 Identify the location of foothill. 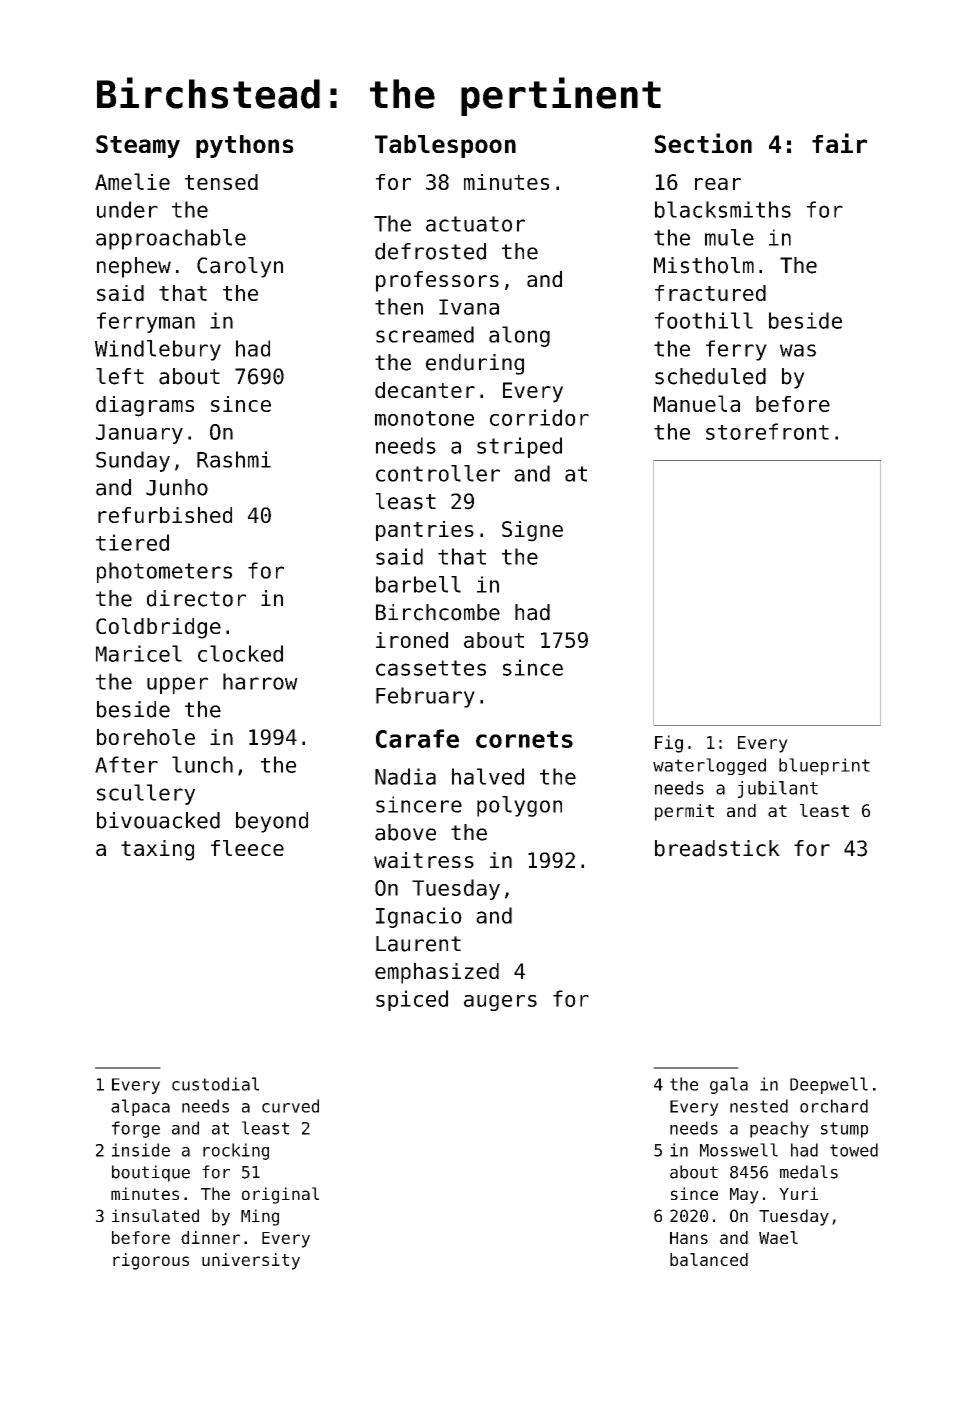
(704, 320).
